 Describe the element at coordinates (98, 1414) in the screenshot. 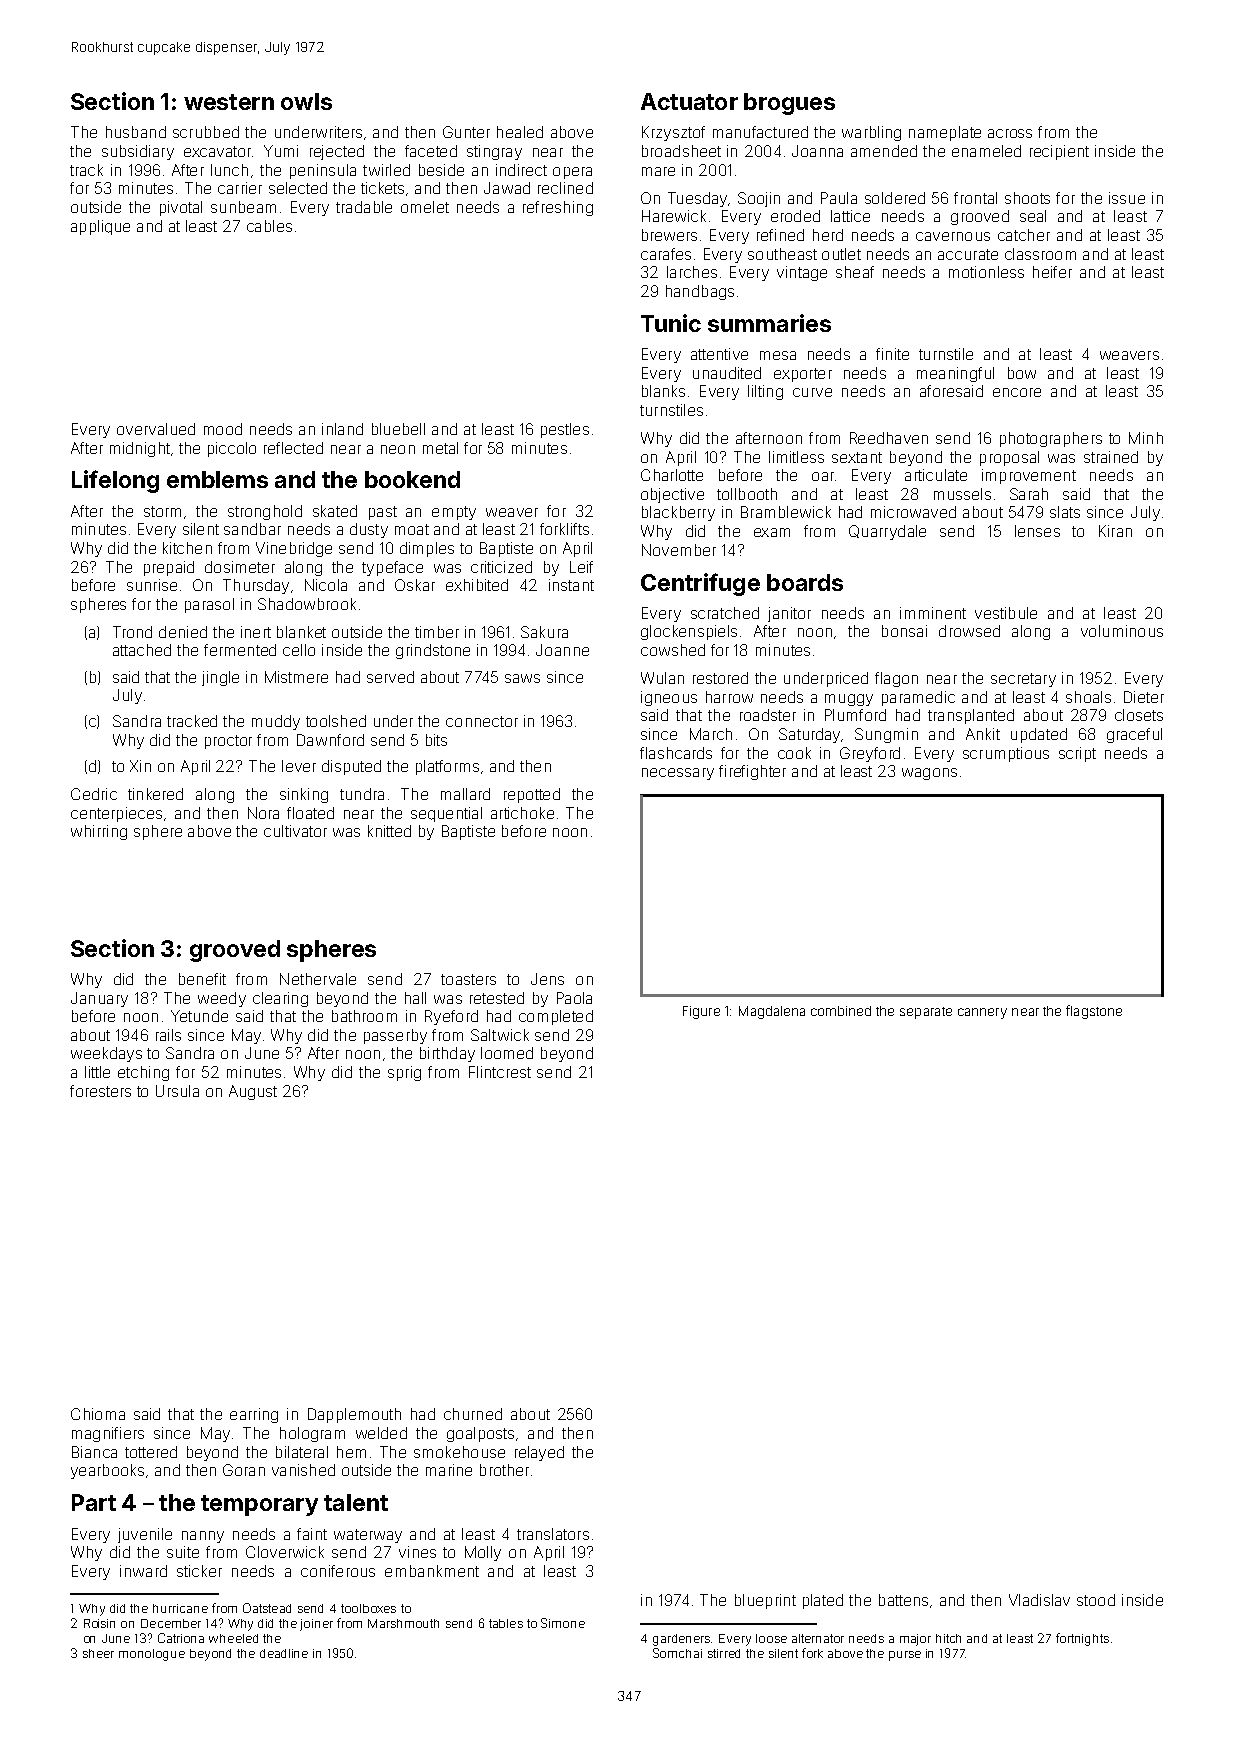

I see `Chioma` at that location.
